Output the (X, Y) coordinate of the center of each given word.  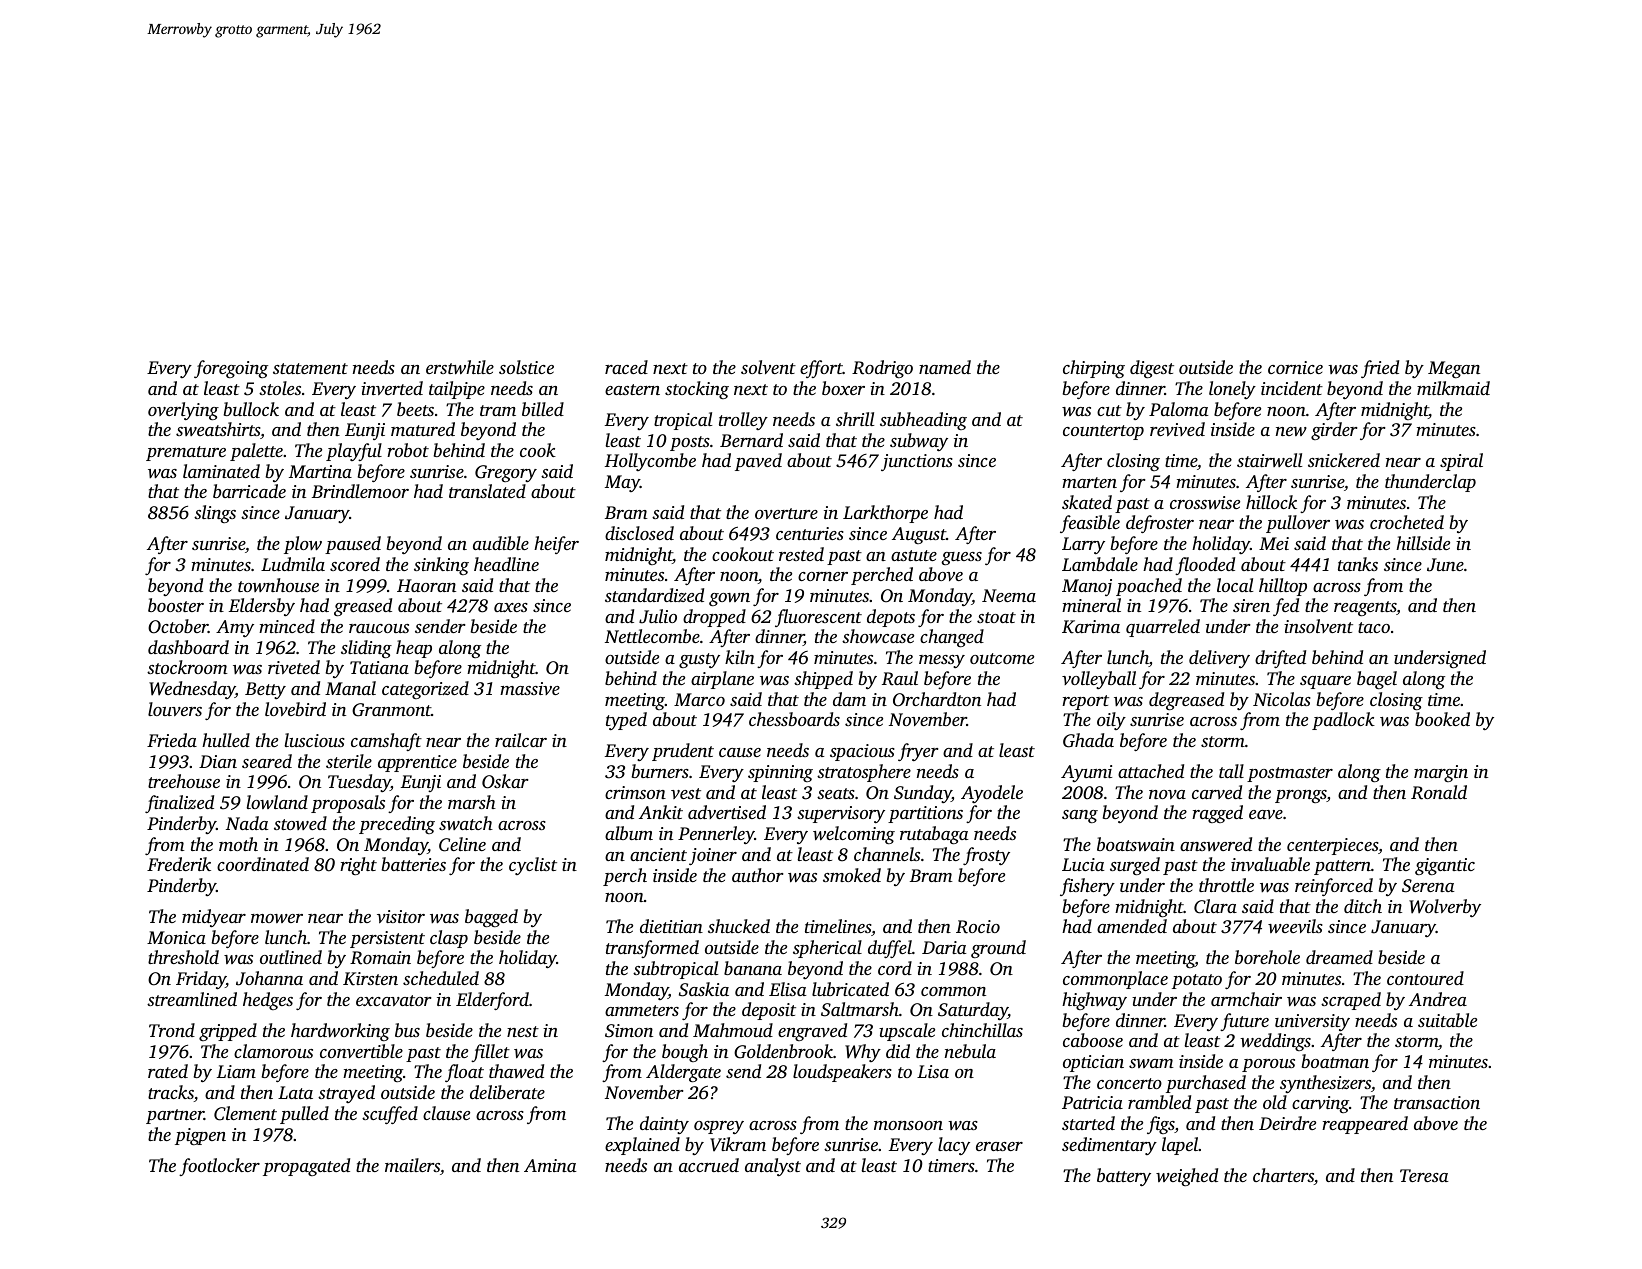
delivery (1219, 659)
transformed (652, 949)
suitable (1447, 1020)
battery (1124, 1177)
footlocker (219, 1167)
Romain (380, 958)
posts (690, 443)
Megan (1454, 369)
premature (186, 453)
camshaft (386, 742)
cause (740, 752)
